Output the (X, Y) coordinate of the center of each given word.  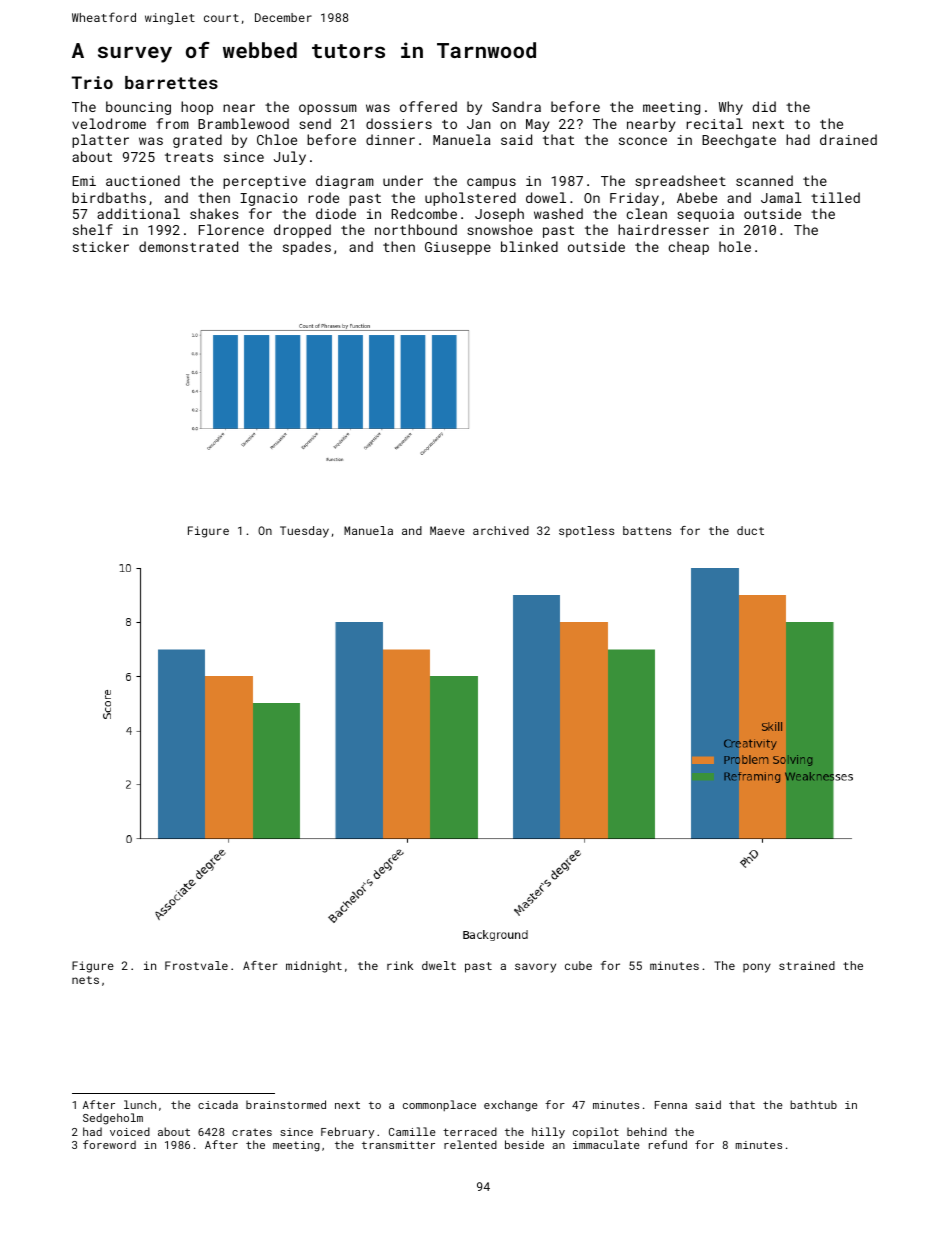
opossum (328, 109)
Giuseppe (458, 248)
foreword (109, 1144)
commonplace (439, 1105)
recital (715, 123)
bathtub (813, 1104)
